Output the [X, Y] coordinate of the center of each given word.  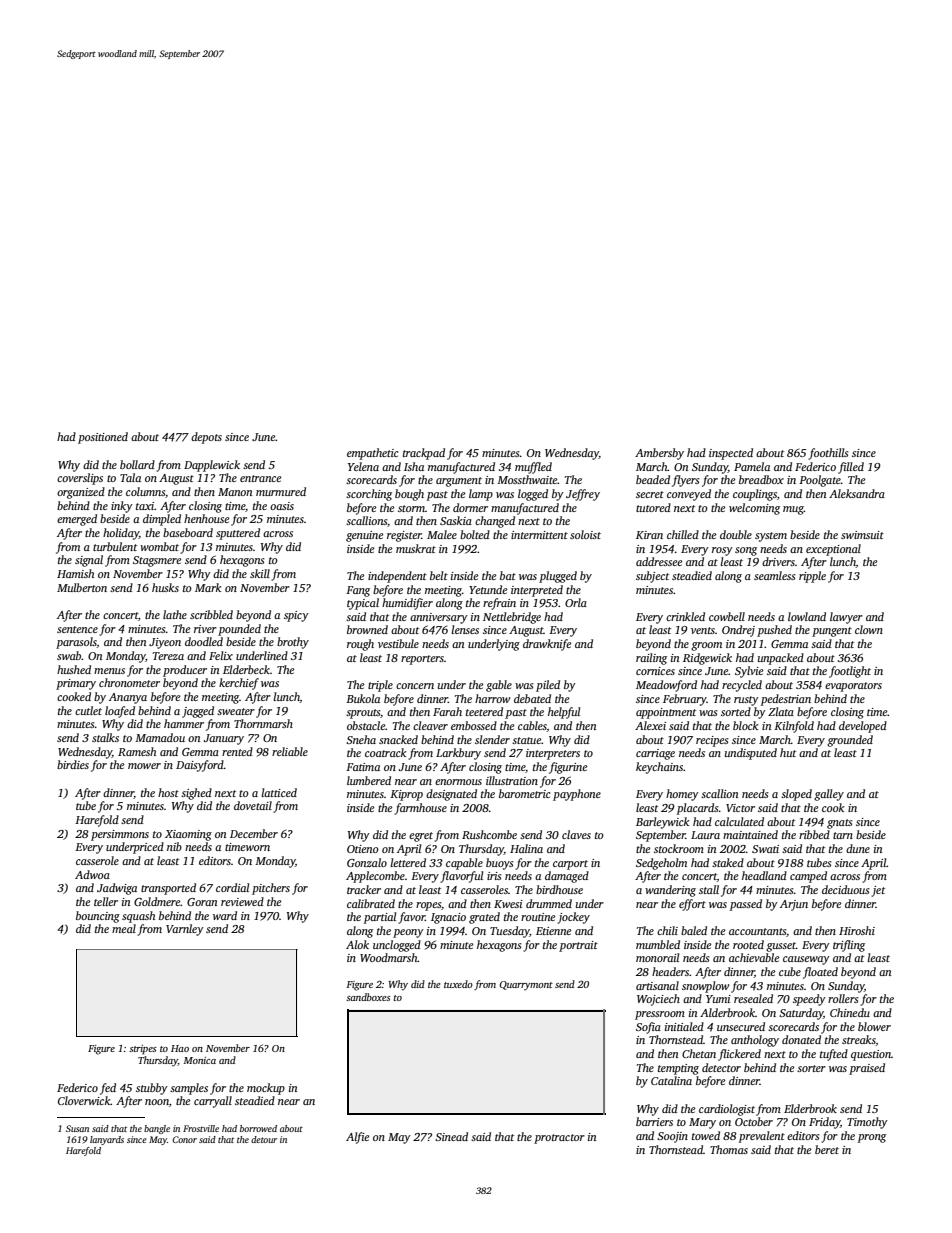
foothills [828, 454]
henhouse [206, 518]
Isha [414, 466]
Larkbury [458, 754]
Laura [705, 835]
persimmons [120, 835]
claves [576, 834]
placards [698, 809]
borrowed [258, 1128]
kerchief [239, 684]
